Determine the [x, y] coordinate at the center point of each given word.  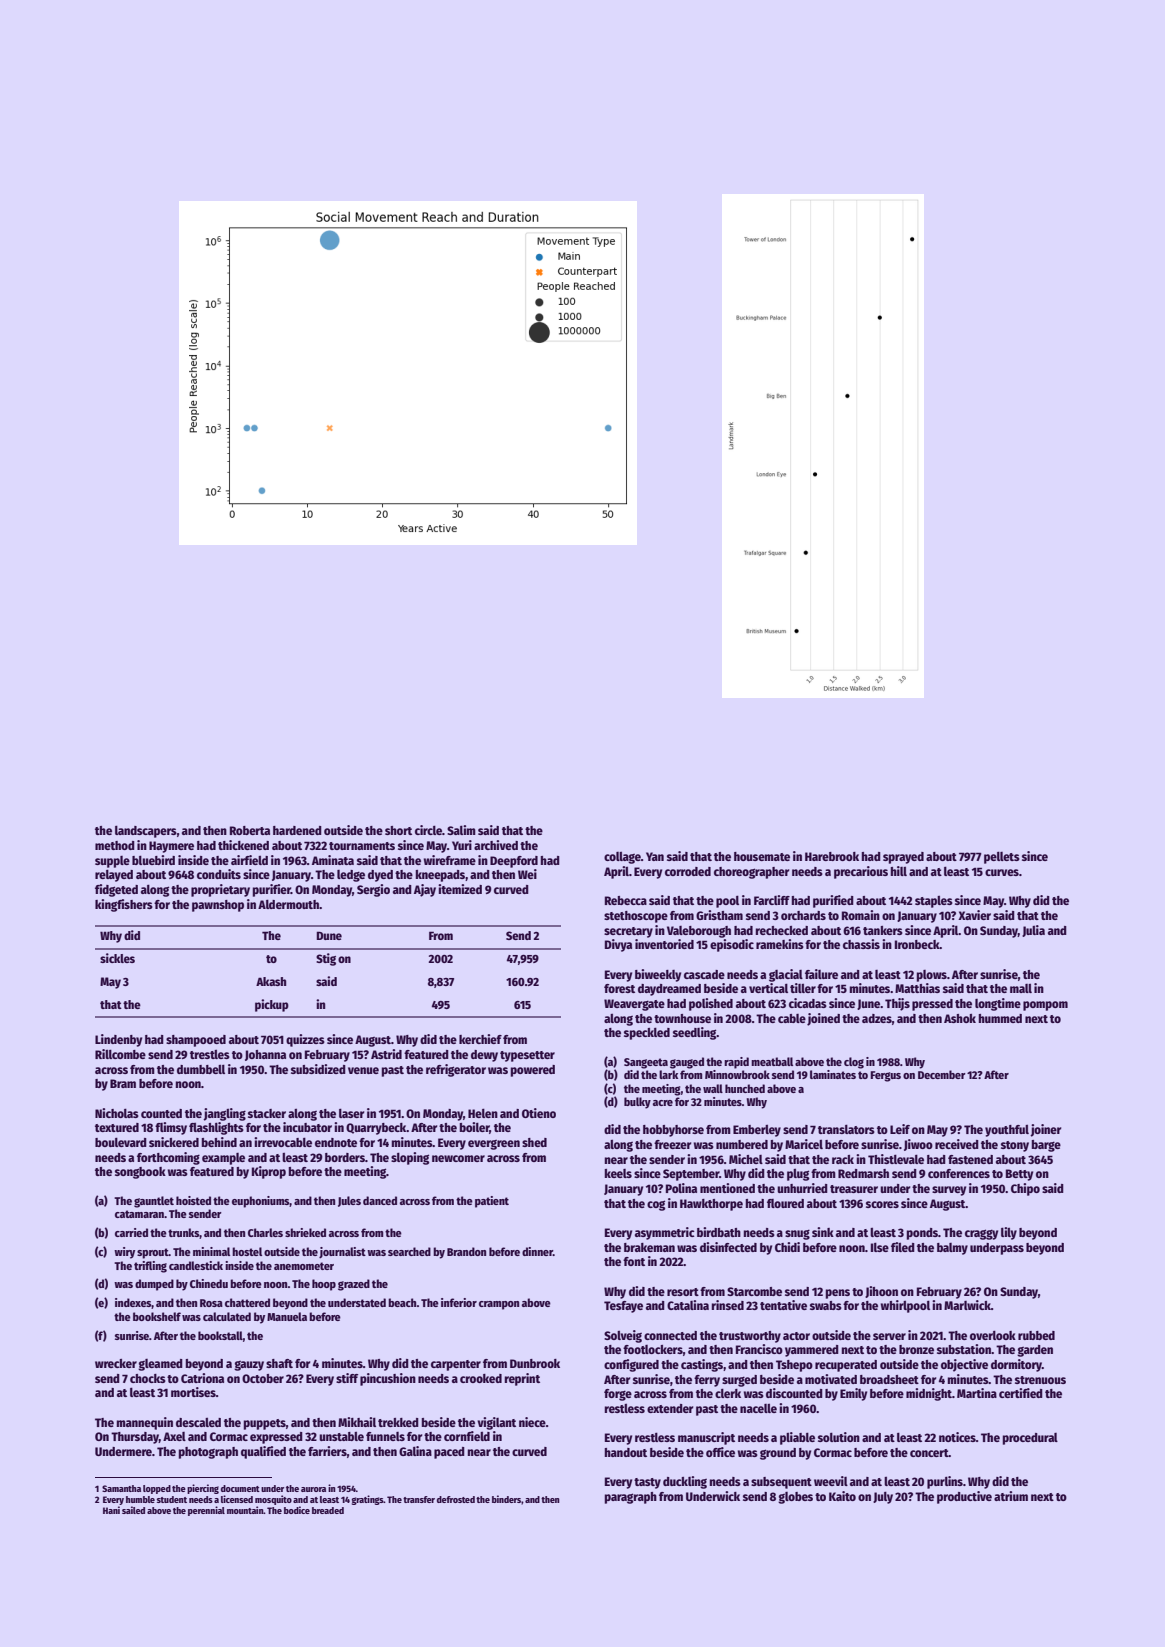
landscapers [146, 832]
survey [949, 1191]
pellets [1002, 858]
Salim [461, 830]
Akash [271, 981]
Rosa [211, 1303]
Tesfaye [623, 1307]
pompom [1045, 1006]
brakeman [649, 1247]
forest [619, 988]
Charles [265, 1232]
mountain [245, 1510]
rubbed [1036, 1335]
